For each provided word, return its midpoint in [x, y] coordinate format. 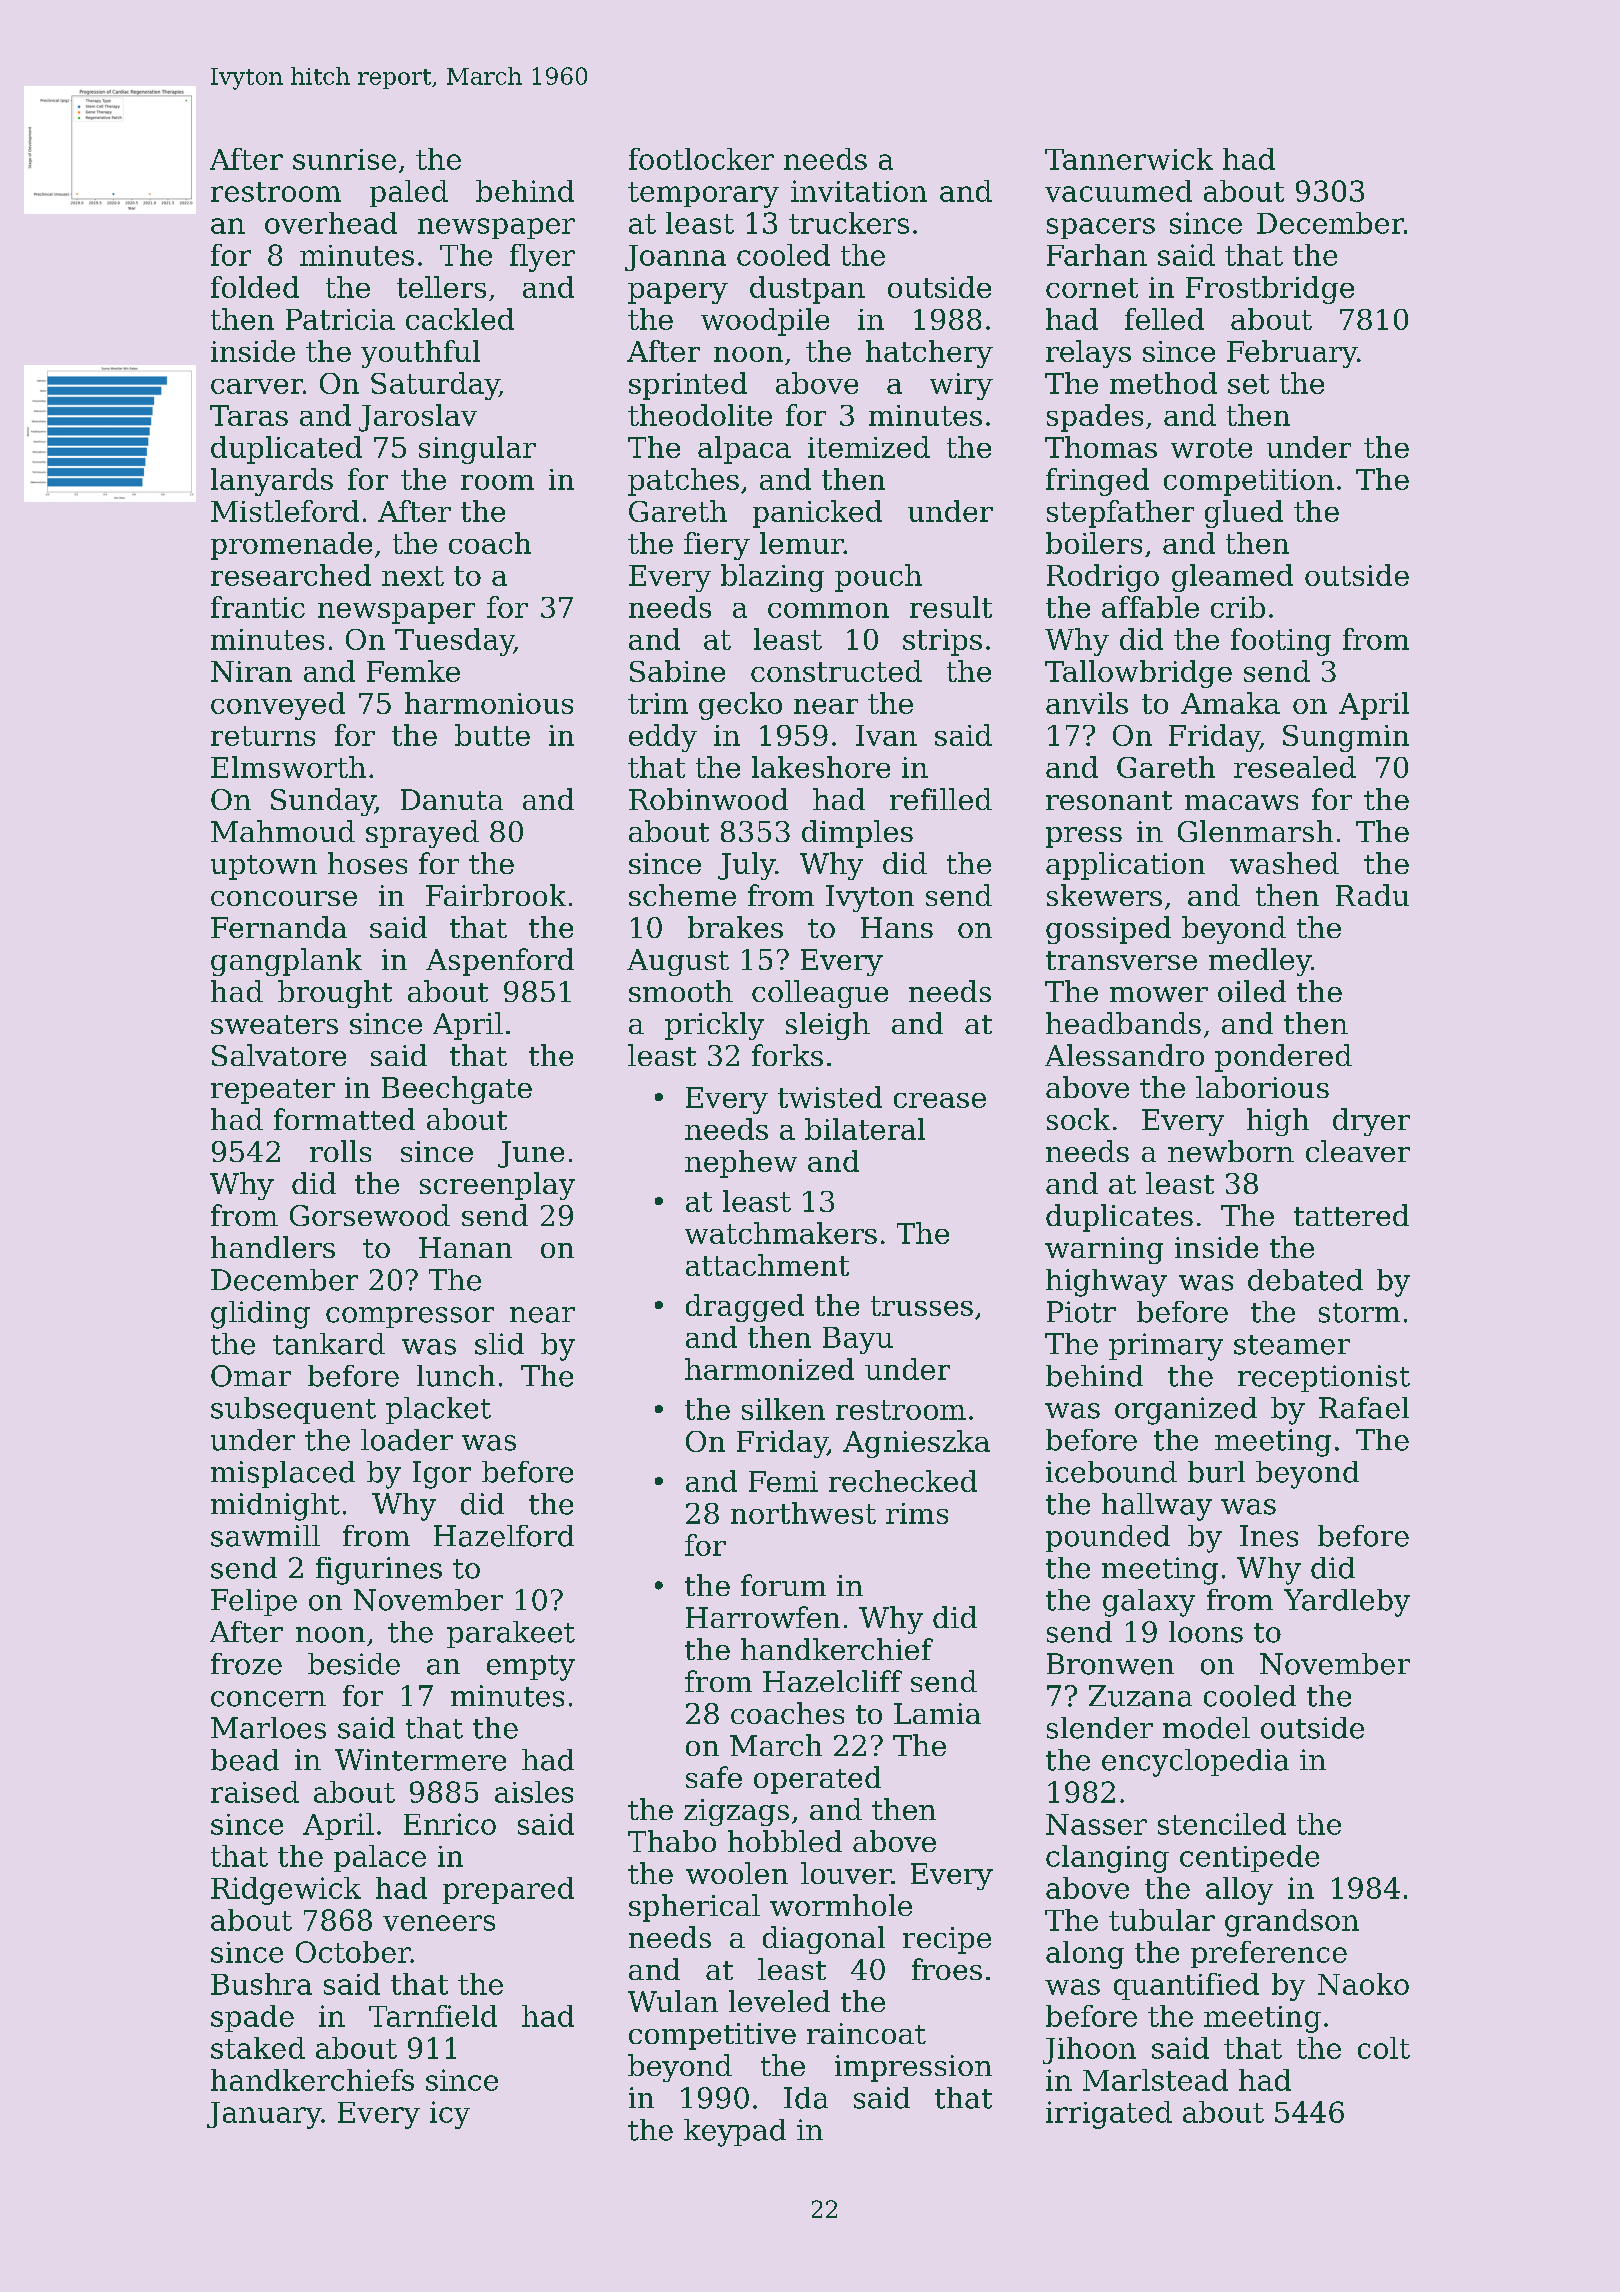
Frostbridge [1270, 290]
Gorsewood [370, 1215]
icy [450, 2115]
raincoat [866, 2033]
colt [1384, 2048]
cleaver [1358, 1151]
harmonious [489, 703]
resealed [1295, 767]
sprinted [688, 386]
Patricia [340, 319]
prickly [714, 1026]
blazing [772, 578]
